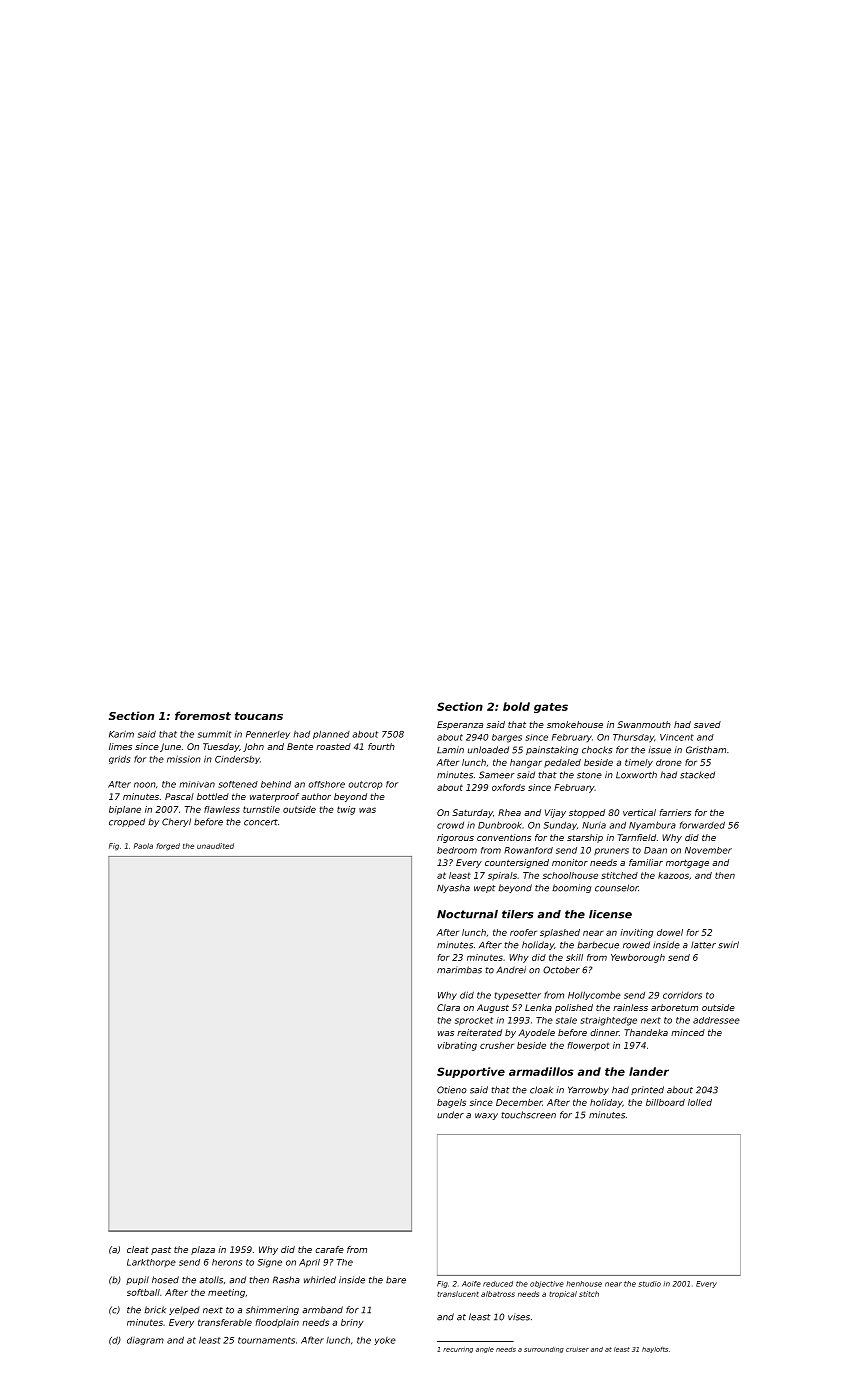  Describe the element at coordinates (161, 1250) in the screenshot. I see `past` at that location.
